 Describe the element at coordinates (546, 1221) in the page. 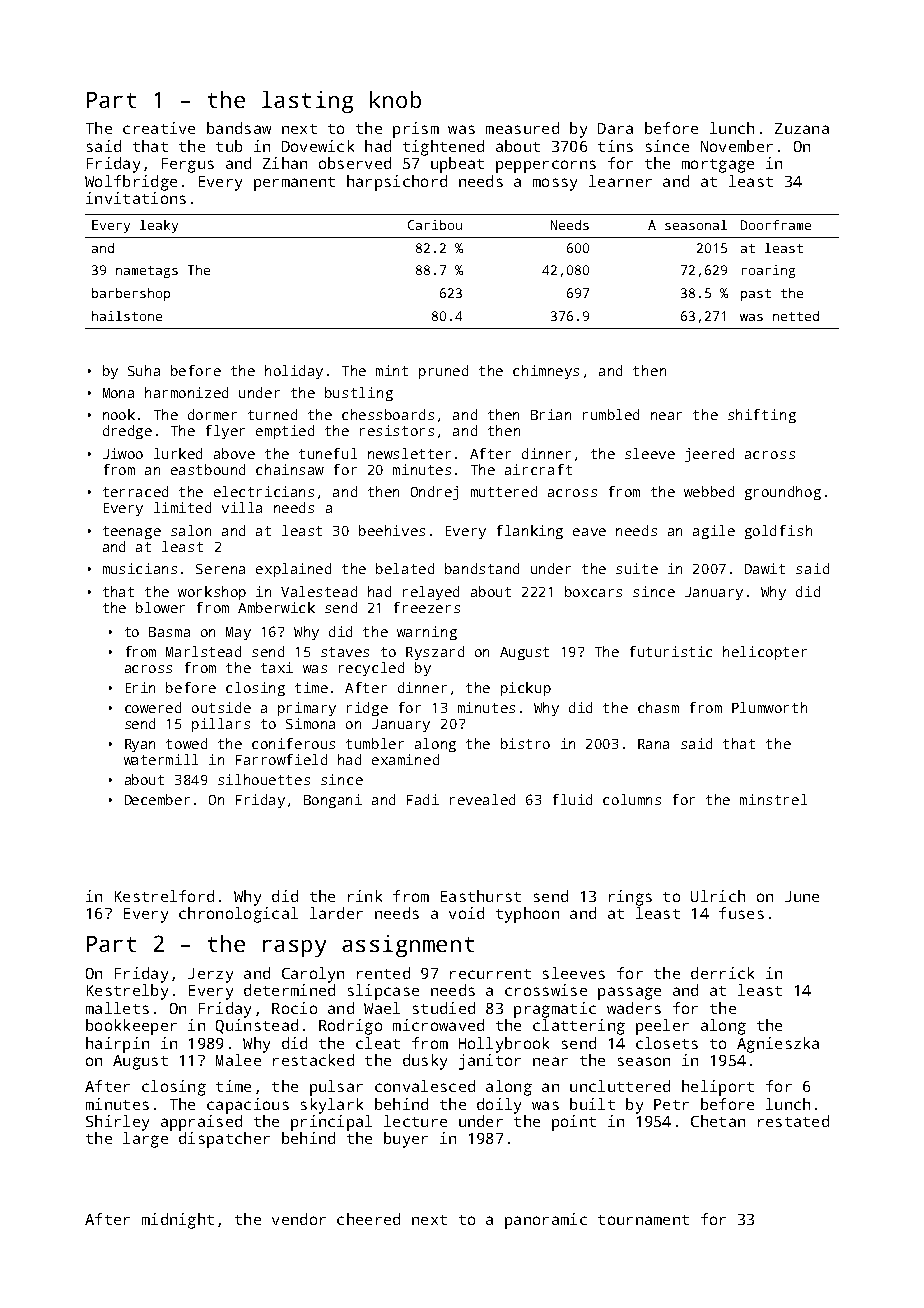

I see `panoramic` at that location.
